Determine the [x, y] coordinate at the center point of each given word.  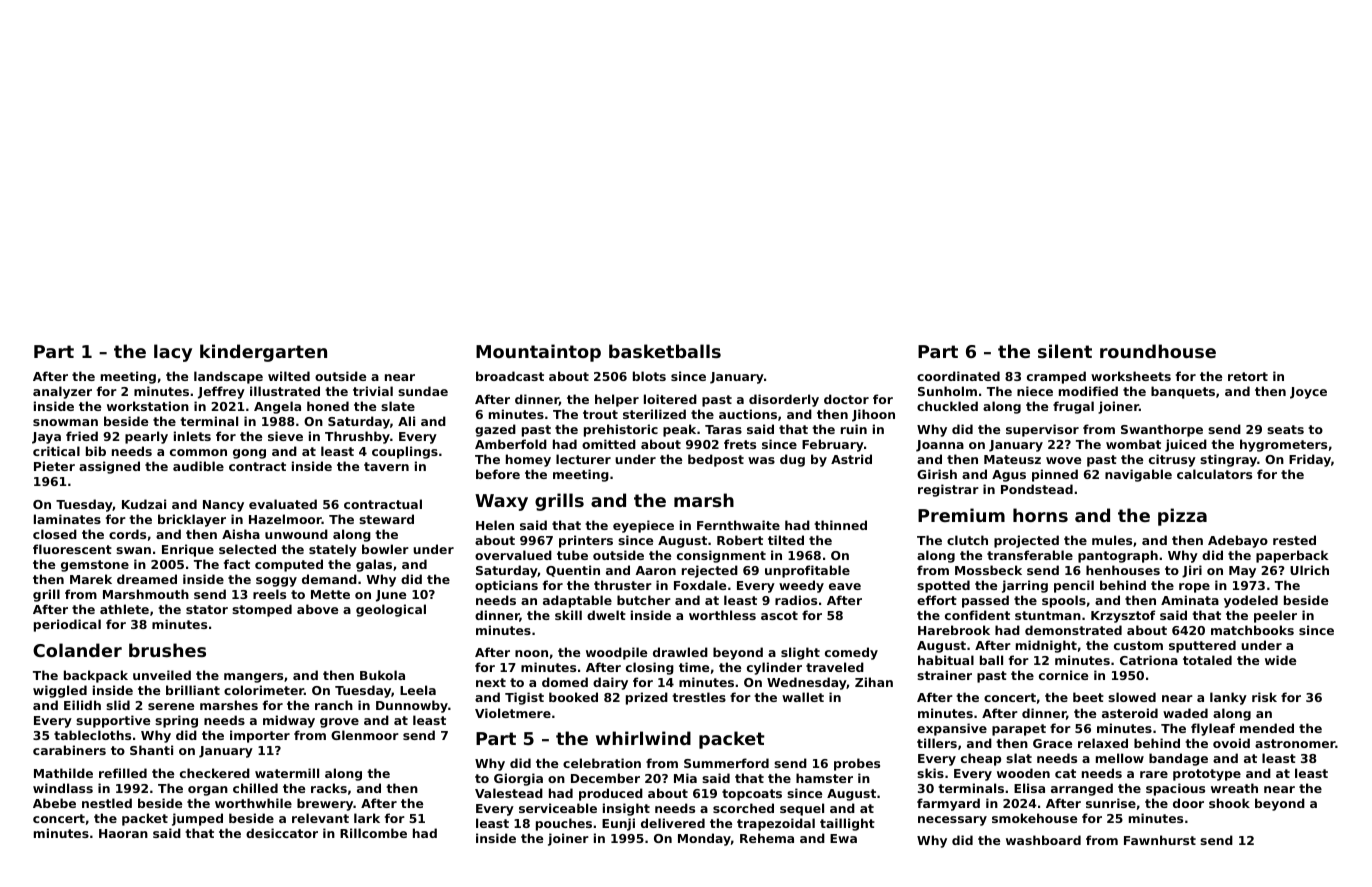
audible [198, 466]
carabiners [69, 750]
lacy [173, 353]
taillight [847, 824]
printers [586, 541]
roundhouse [1158, 351]
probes [857, 764]
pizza [1182, 517]
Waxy [501, 502]
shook [1229, 803]
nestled [107, 803]
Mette [330, 594]
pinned [1055, 475]
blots [649, 376]
